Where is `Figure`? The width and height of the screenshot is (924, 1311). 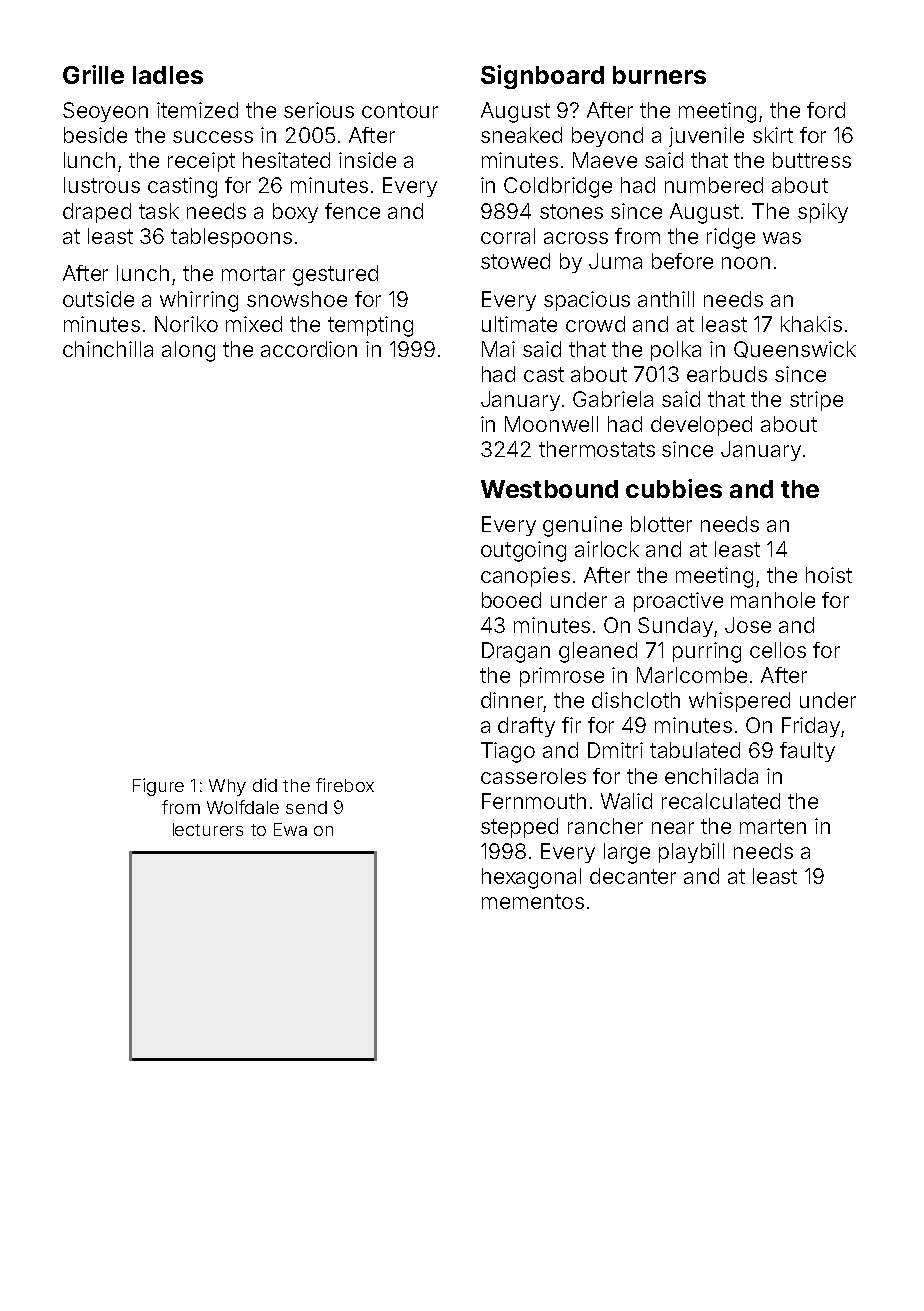
Figure is located at coordinates (158, 787).
